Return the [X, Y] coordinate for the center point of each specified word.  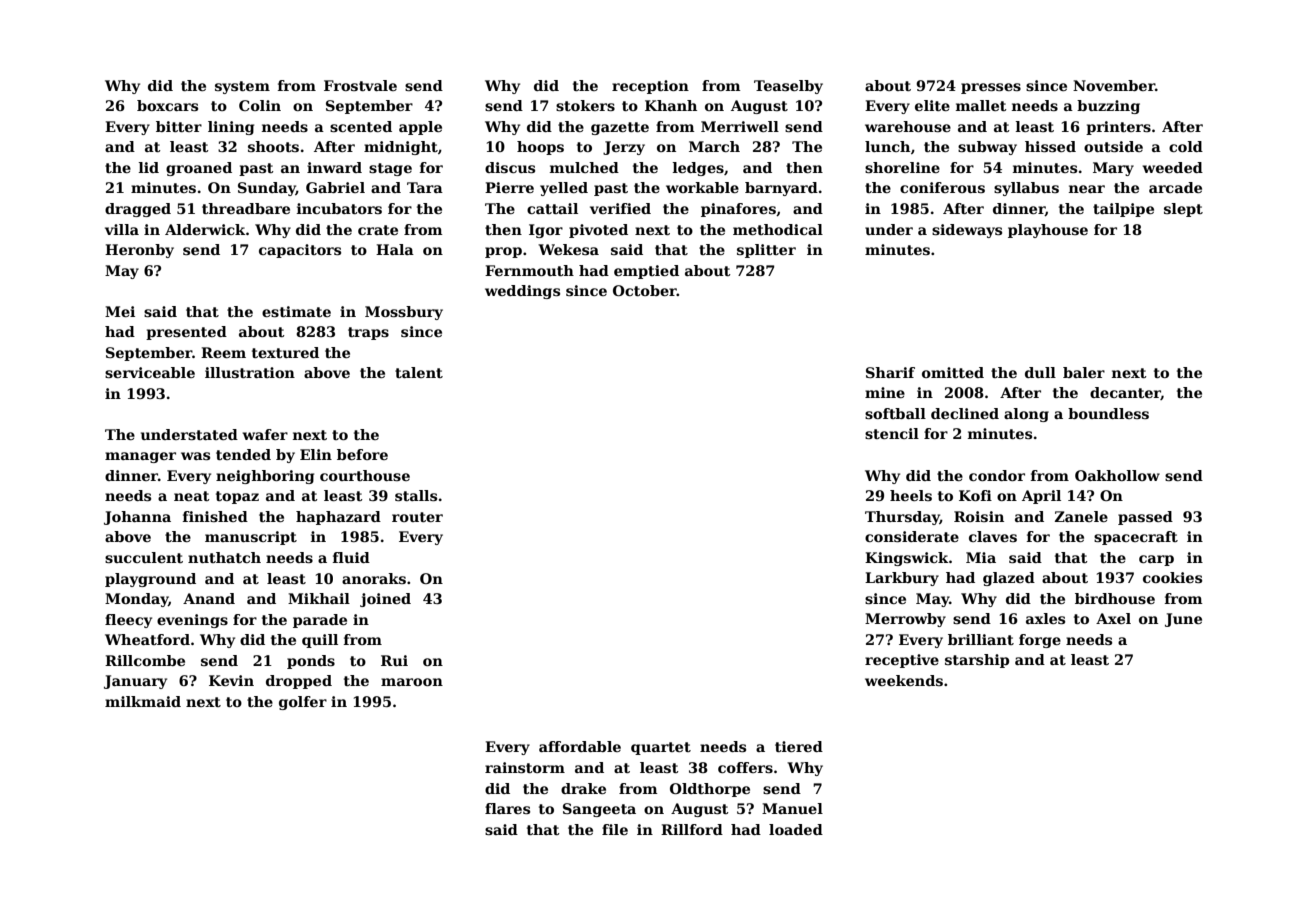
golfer [303, 703]
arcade [1175, 187]
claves [993, 536]
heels [911, 495]
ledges [698, 169]
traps [368, 333]
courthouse [365, 475]
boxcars [167, 105]
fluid [351, 557]
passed [1145, 518]
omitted [953, 372]
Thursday [902, 518]
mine [885, 392]
